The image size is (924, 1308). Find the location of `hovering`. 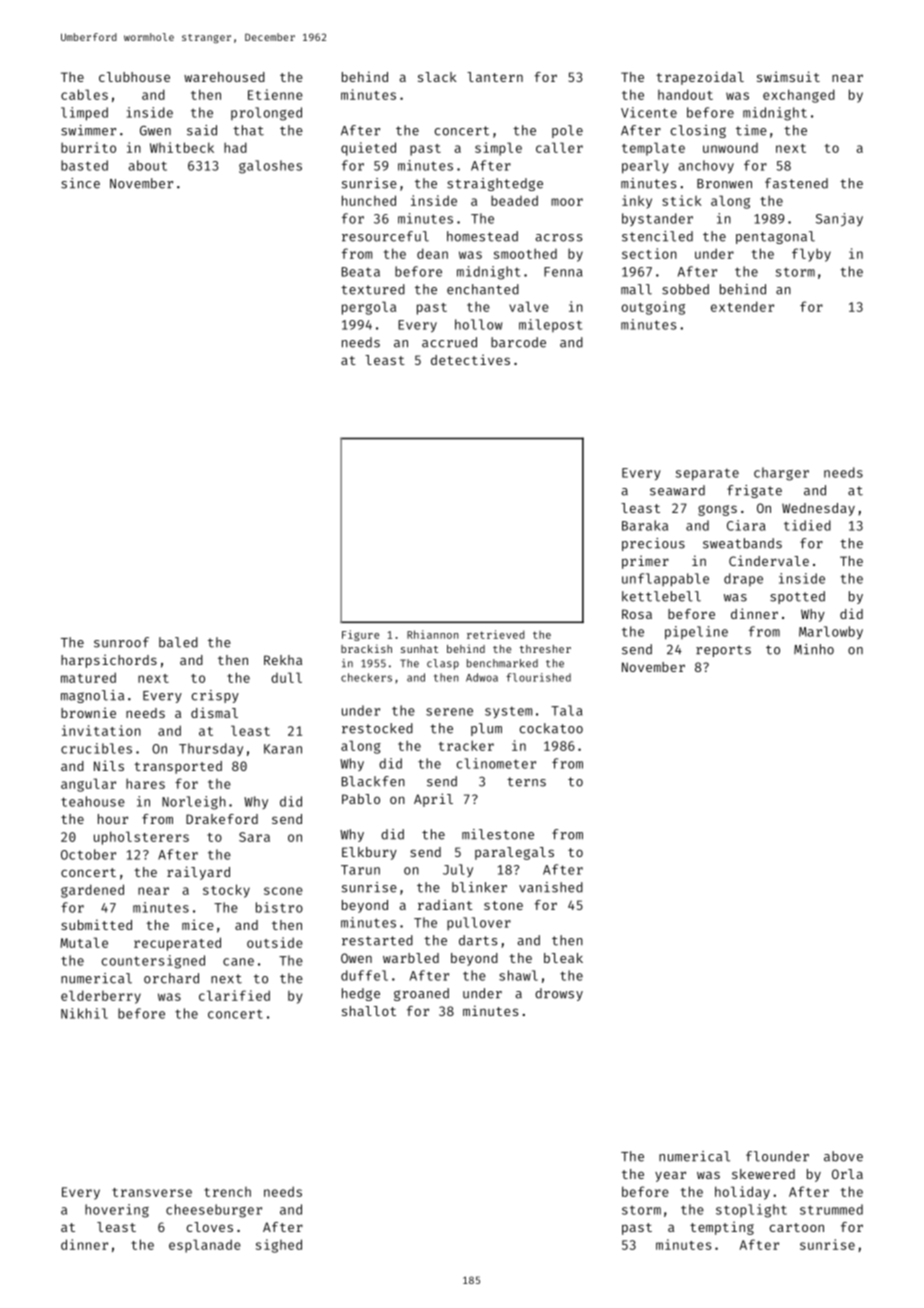

hovering is located at coordinates (117, 1211).
